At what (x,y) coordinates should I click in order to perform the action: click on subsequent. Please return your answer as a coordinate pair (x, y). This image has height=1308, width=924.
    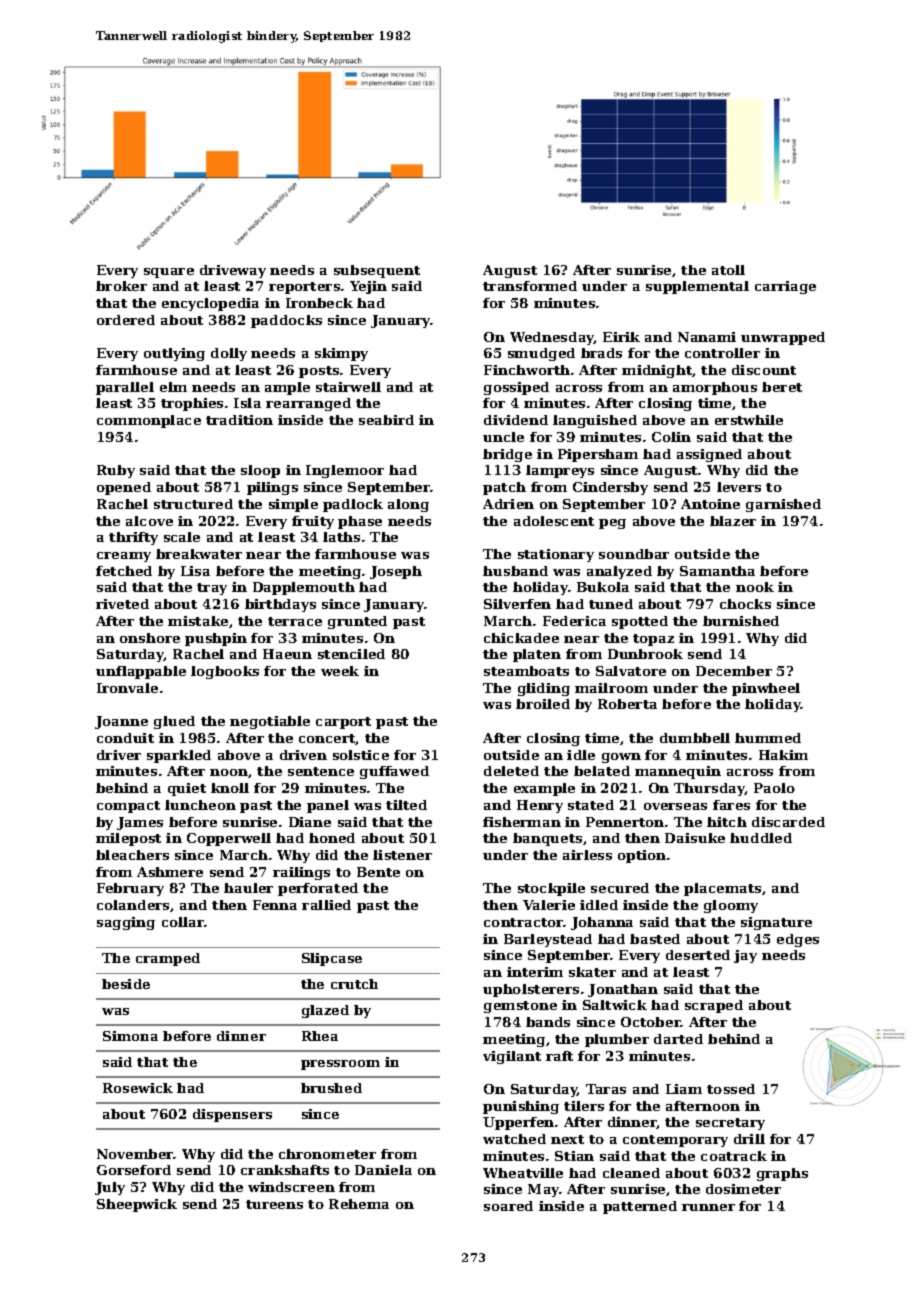
    Looking at the image, I should click on (377, 271).
